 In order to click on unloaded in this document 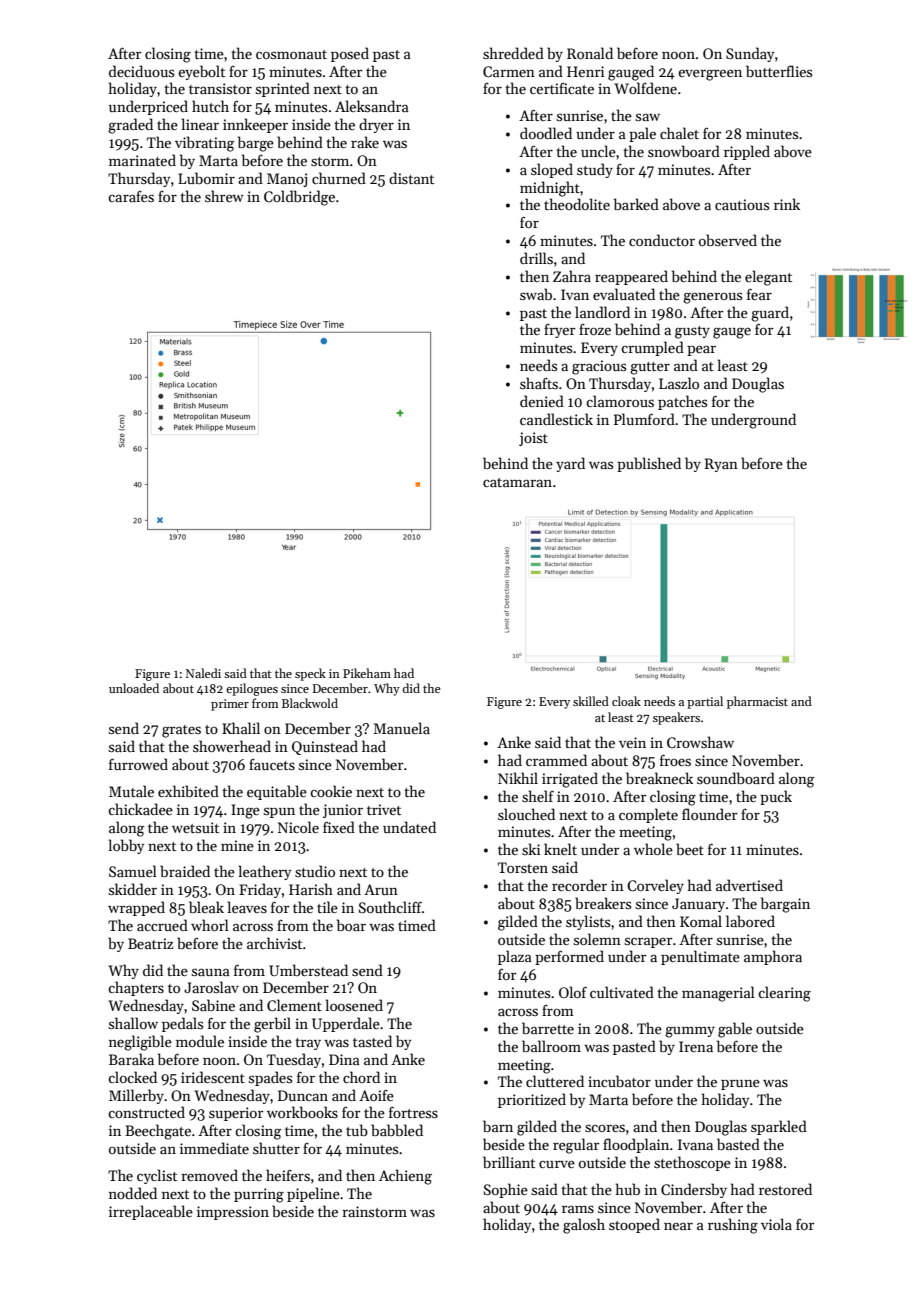, I will do `click(134, 688)`.
